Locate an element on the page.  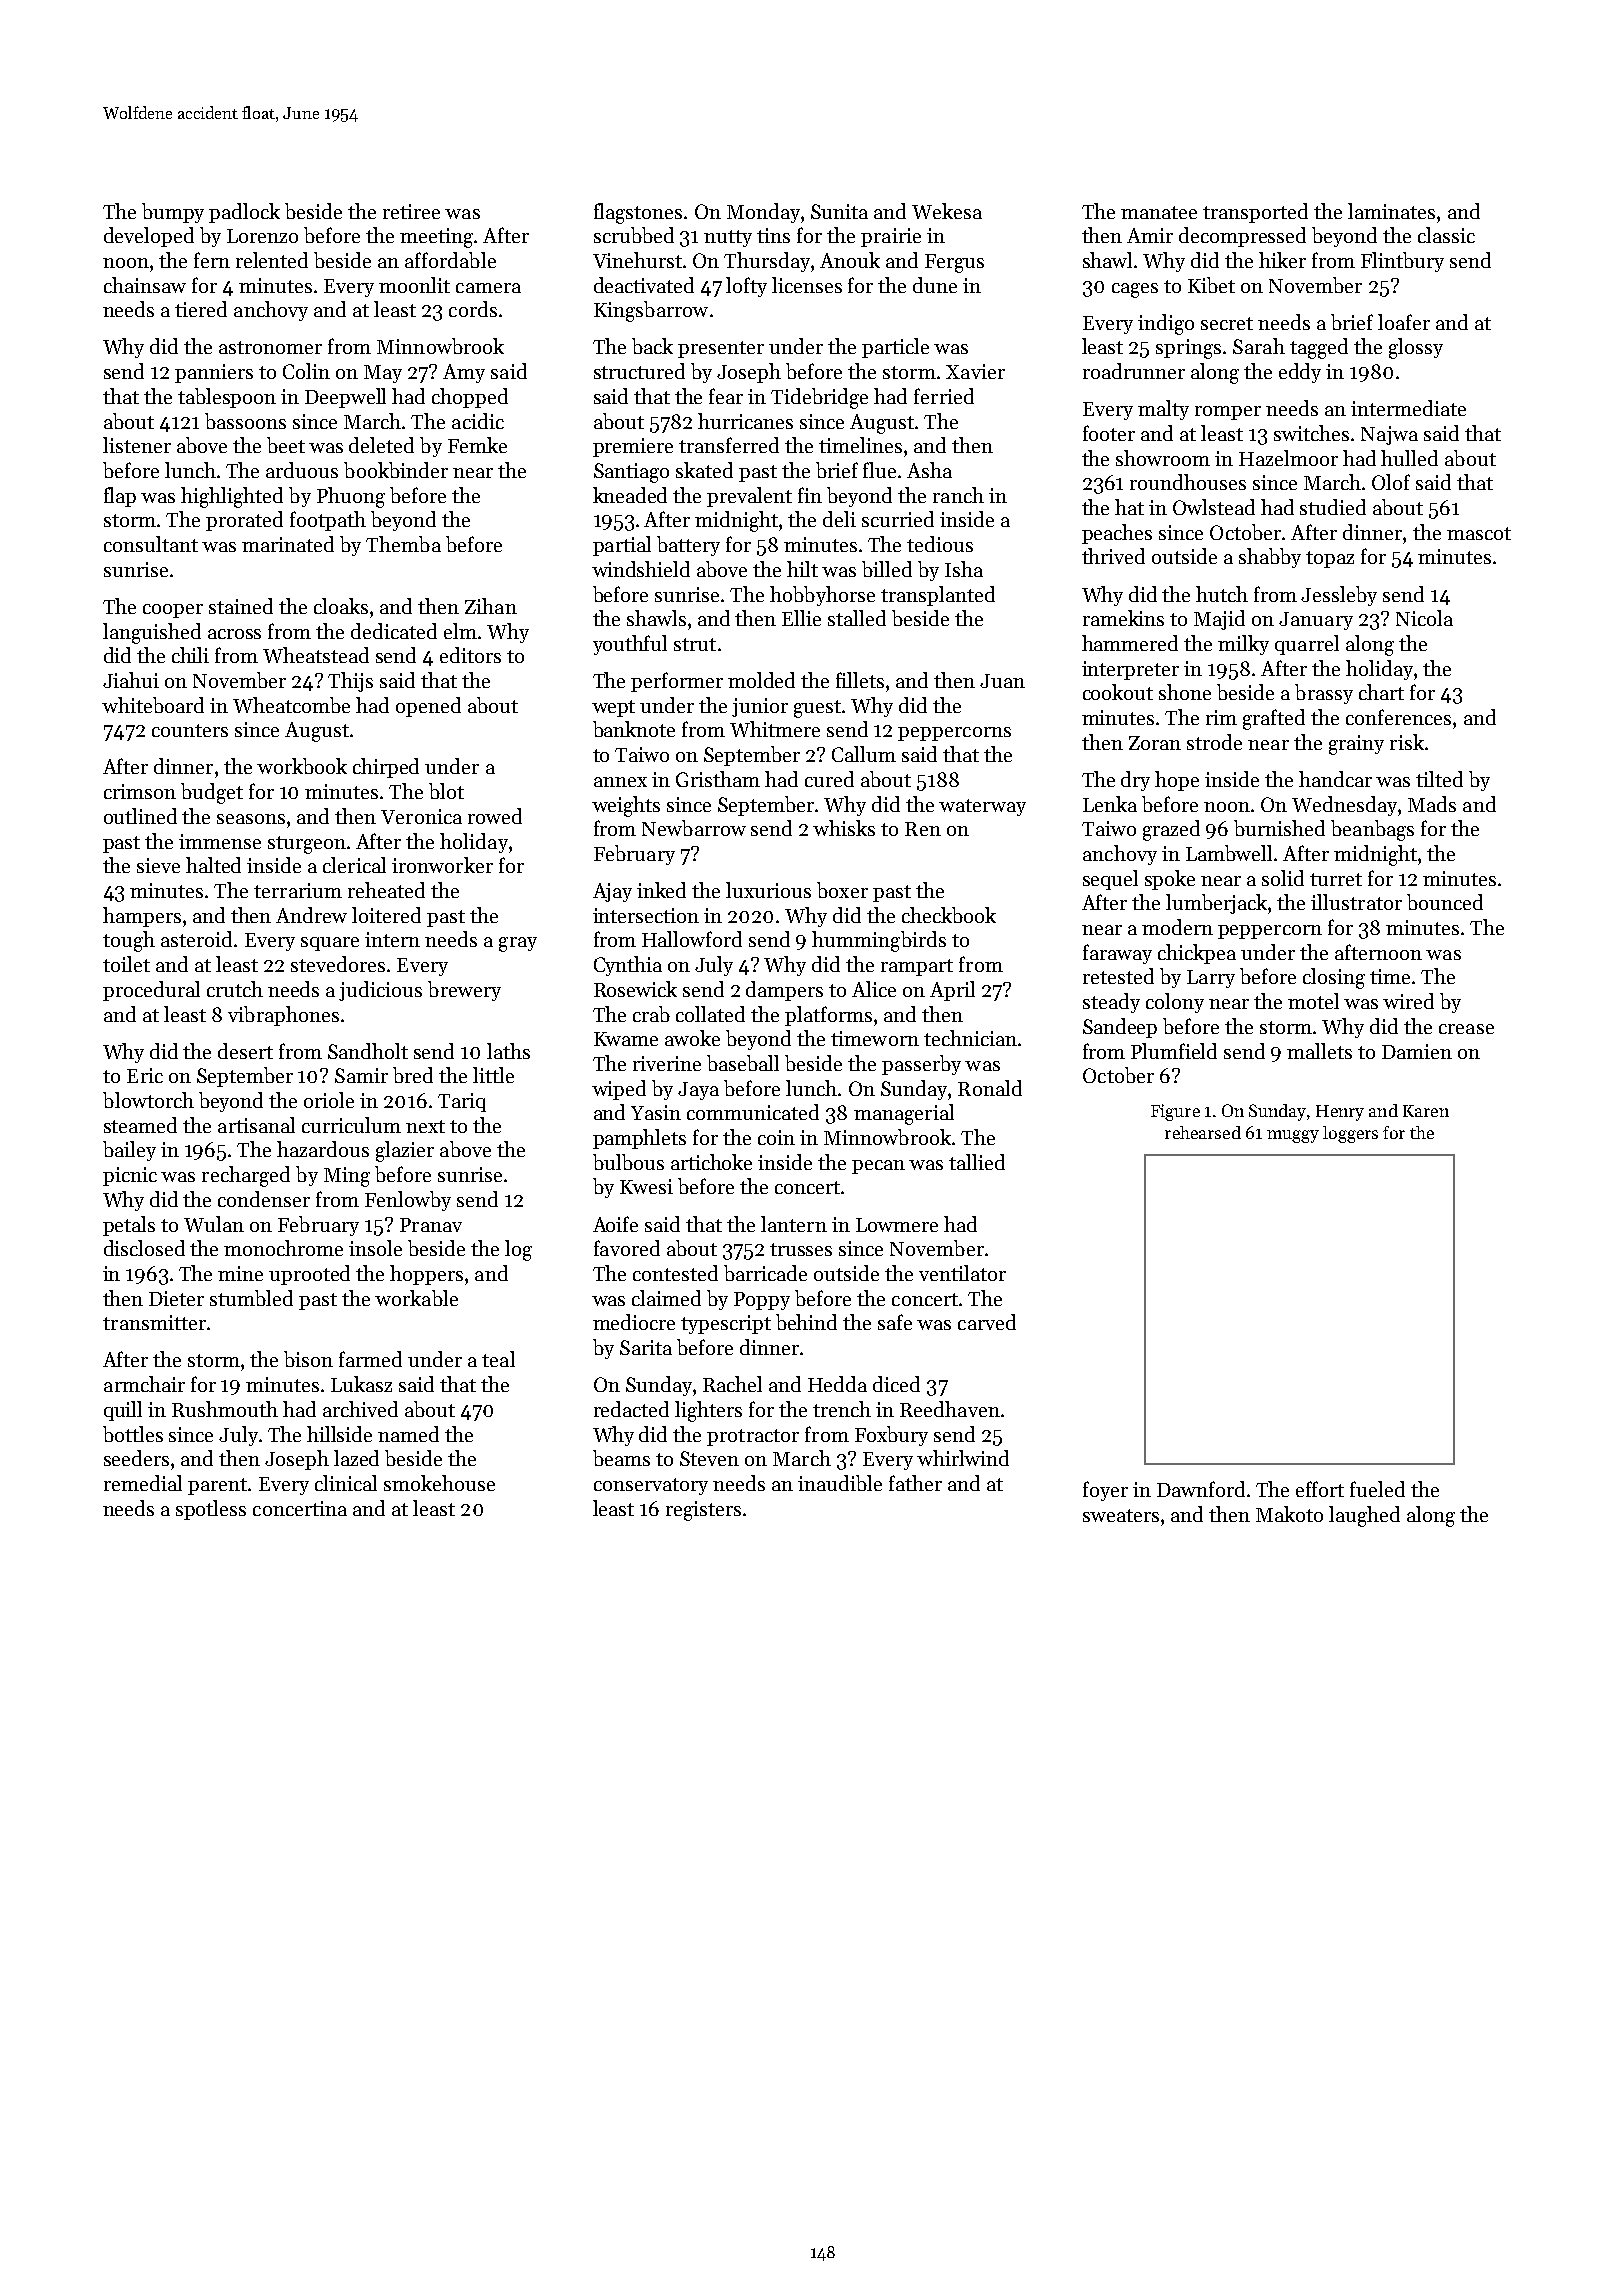
technician is located at coordinates (970, 1038).
